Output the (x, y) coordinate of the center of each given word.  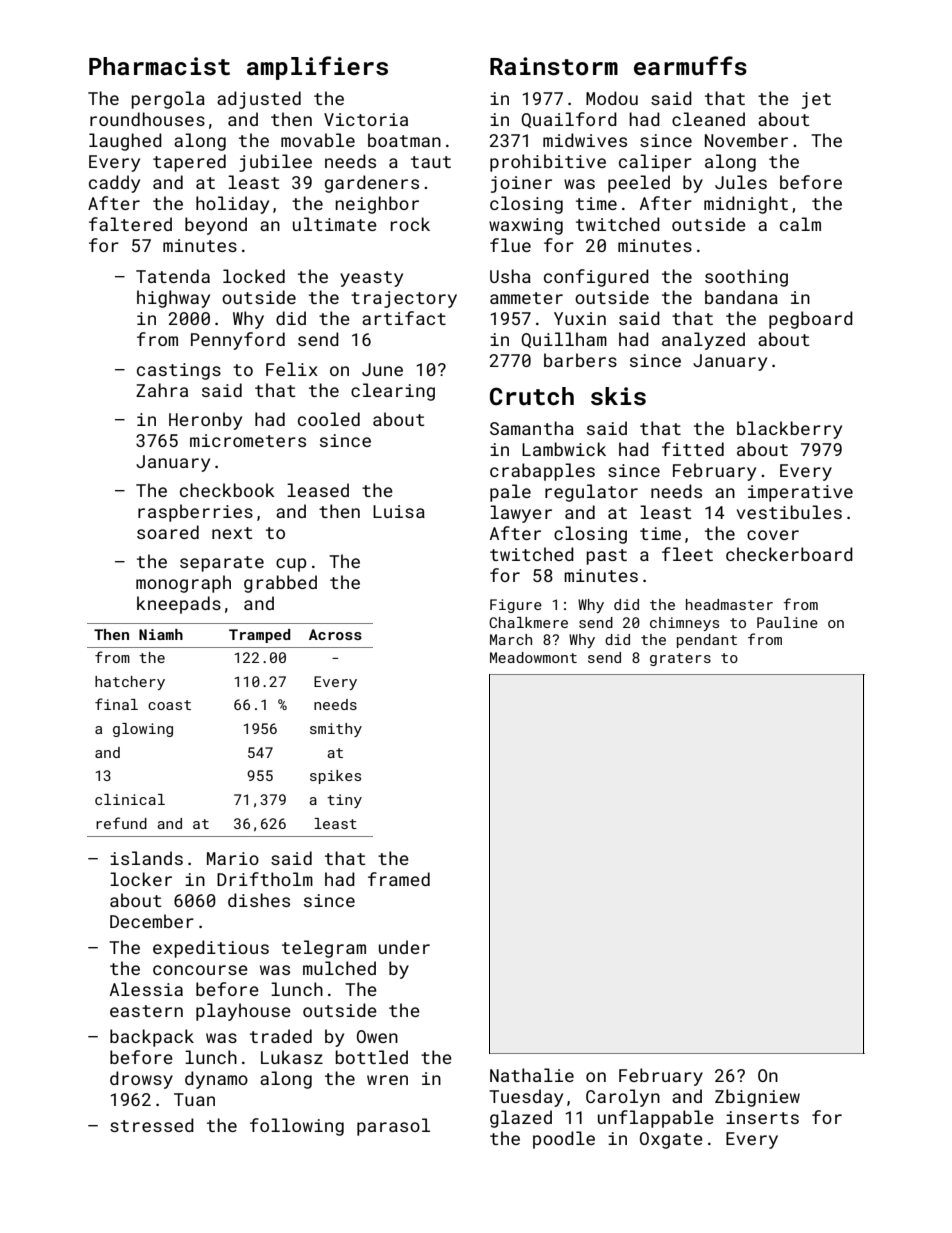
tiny (344, 801)
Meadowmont (533, 657)
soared (168, 532)
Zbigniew (757, 1098)
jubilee (275, 163)
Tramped (260, 636)
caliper (655, 163)
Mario (233, 858)
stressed (152, 1125)
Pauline (787, 622)
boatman (404, 140)
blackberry (789, 430)
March (511, 639)
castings (179, 371)
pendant (707, 641)
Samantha (532, 428)
